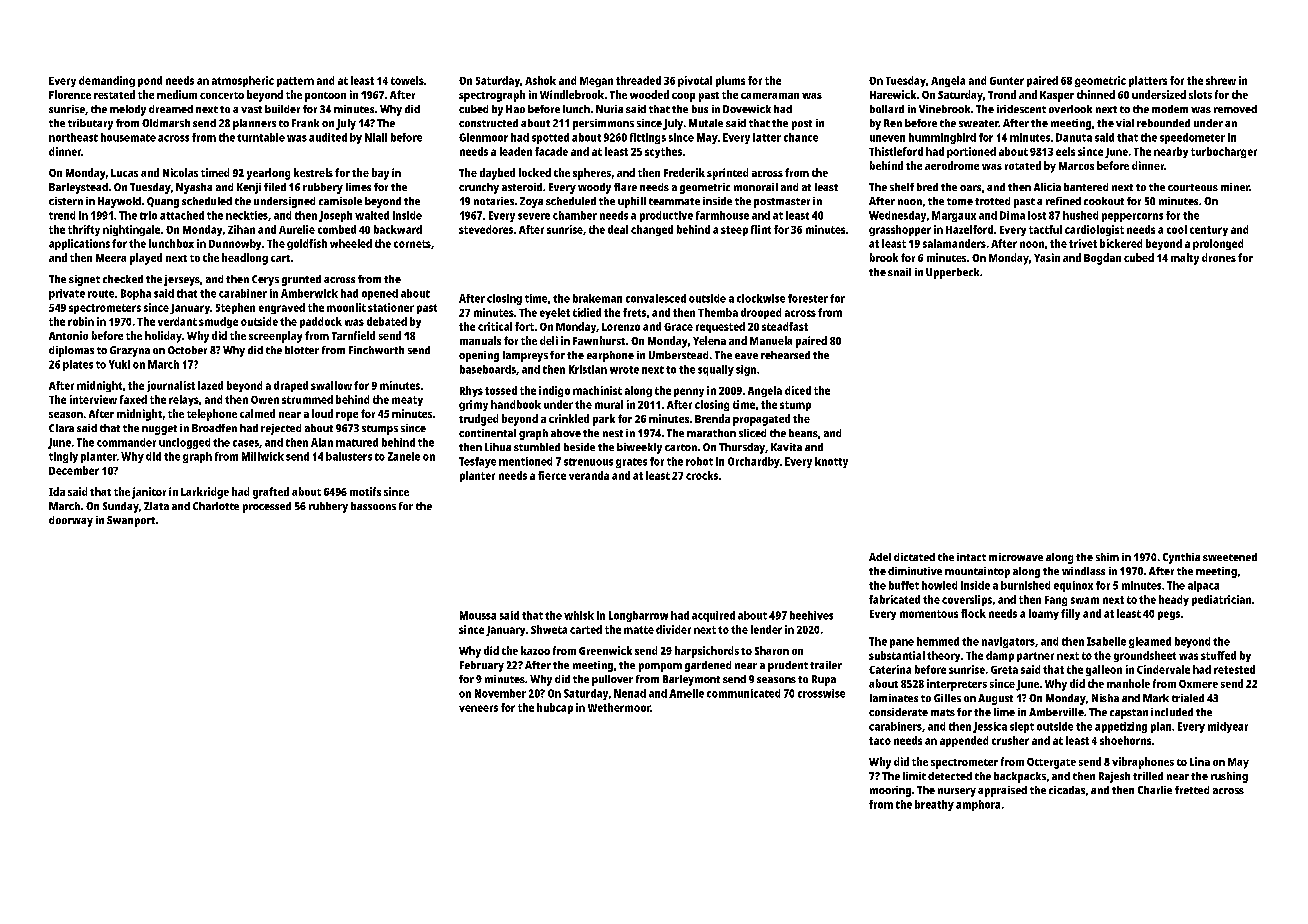  Describe the element at coordinates (619, 707) in the screenshot. I see `Wethermoor` at that location.
